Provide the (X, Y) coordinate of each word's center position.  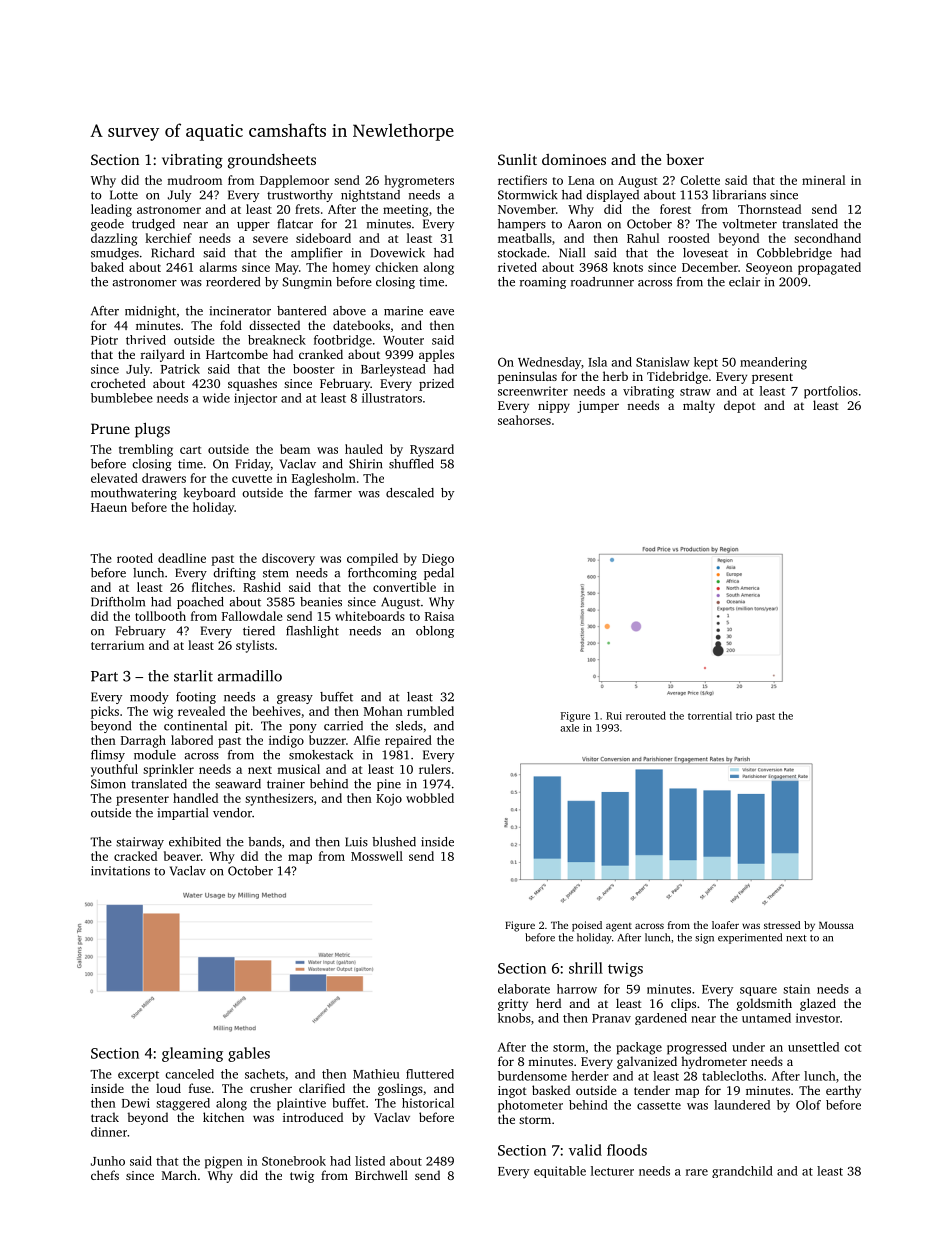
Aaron (584, 224)
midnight (150, 312)
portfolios (831, 392)
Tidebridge (677, 377)
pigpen (224, 1162)
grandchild (742, 1172)
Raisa (439, 616)
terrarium (117, 645)
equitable (560, 1172)
